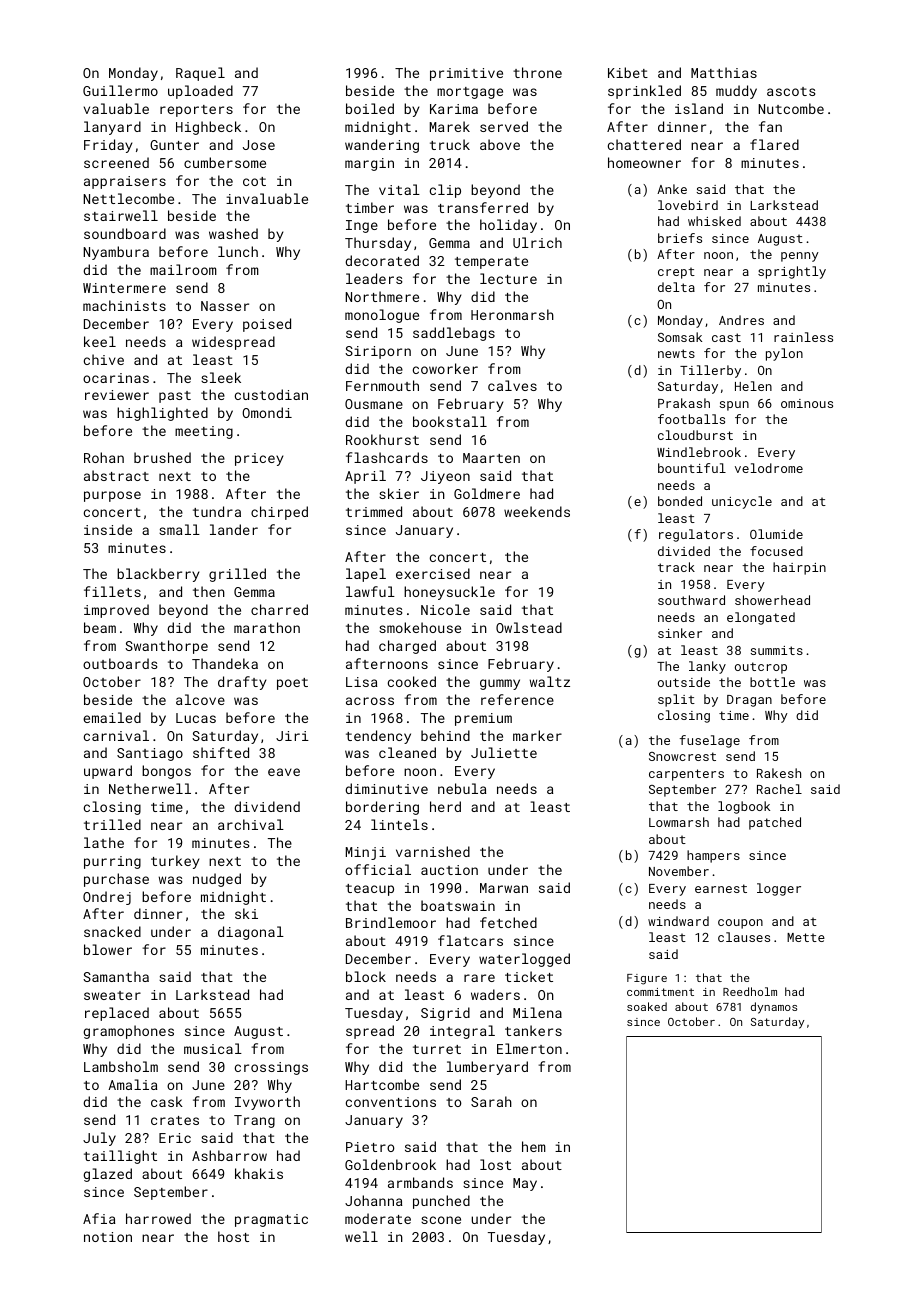 The width and height of the image is (924, 1308). Describe the element at coordinates (120, 90) in the image. I see `Guillermo` at that location.
